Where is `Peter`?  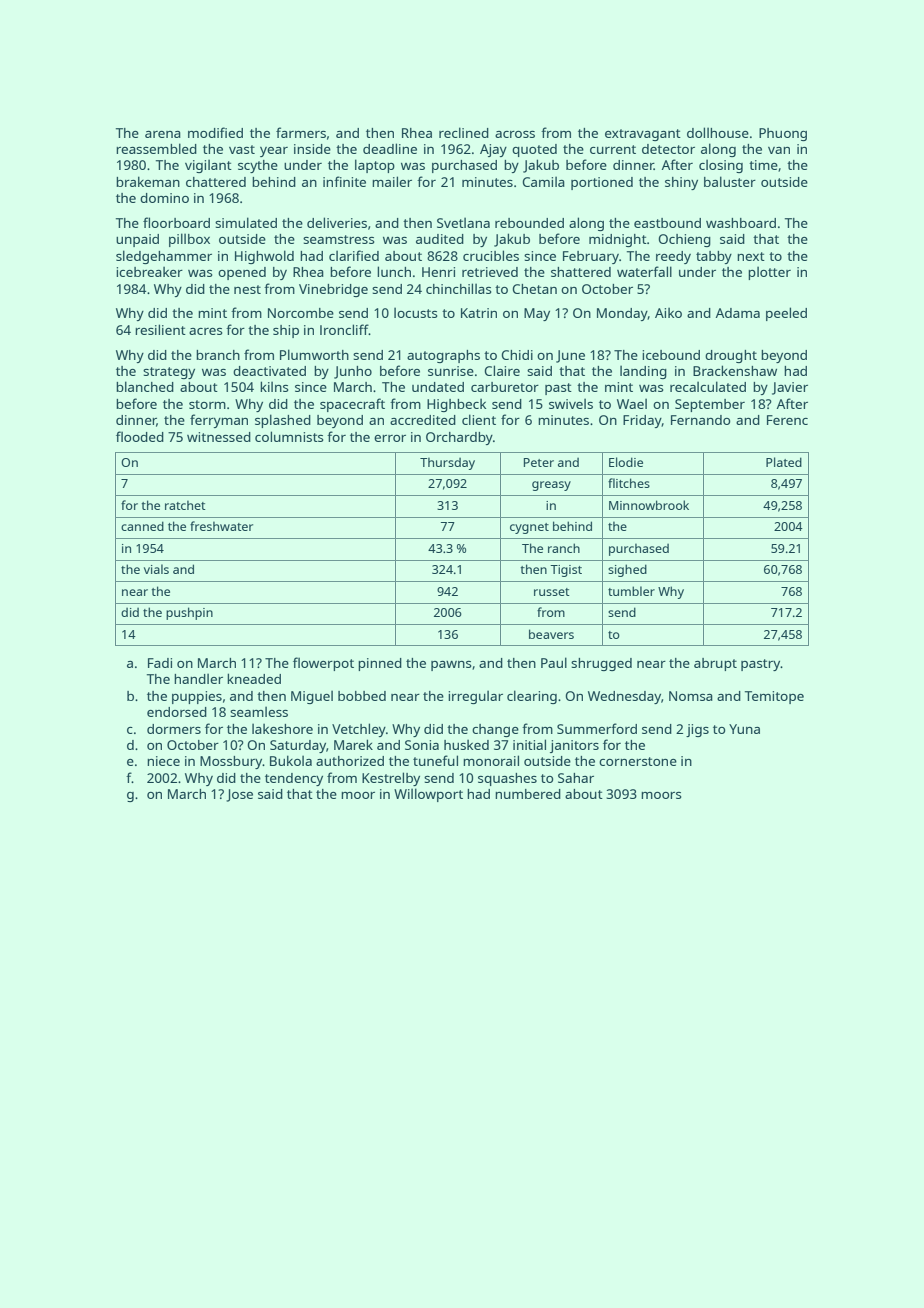
Peter is located at coordinates (539, 462).
